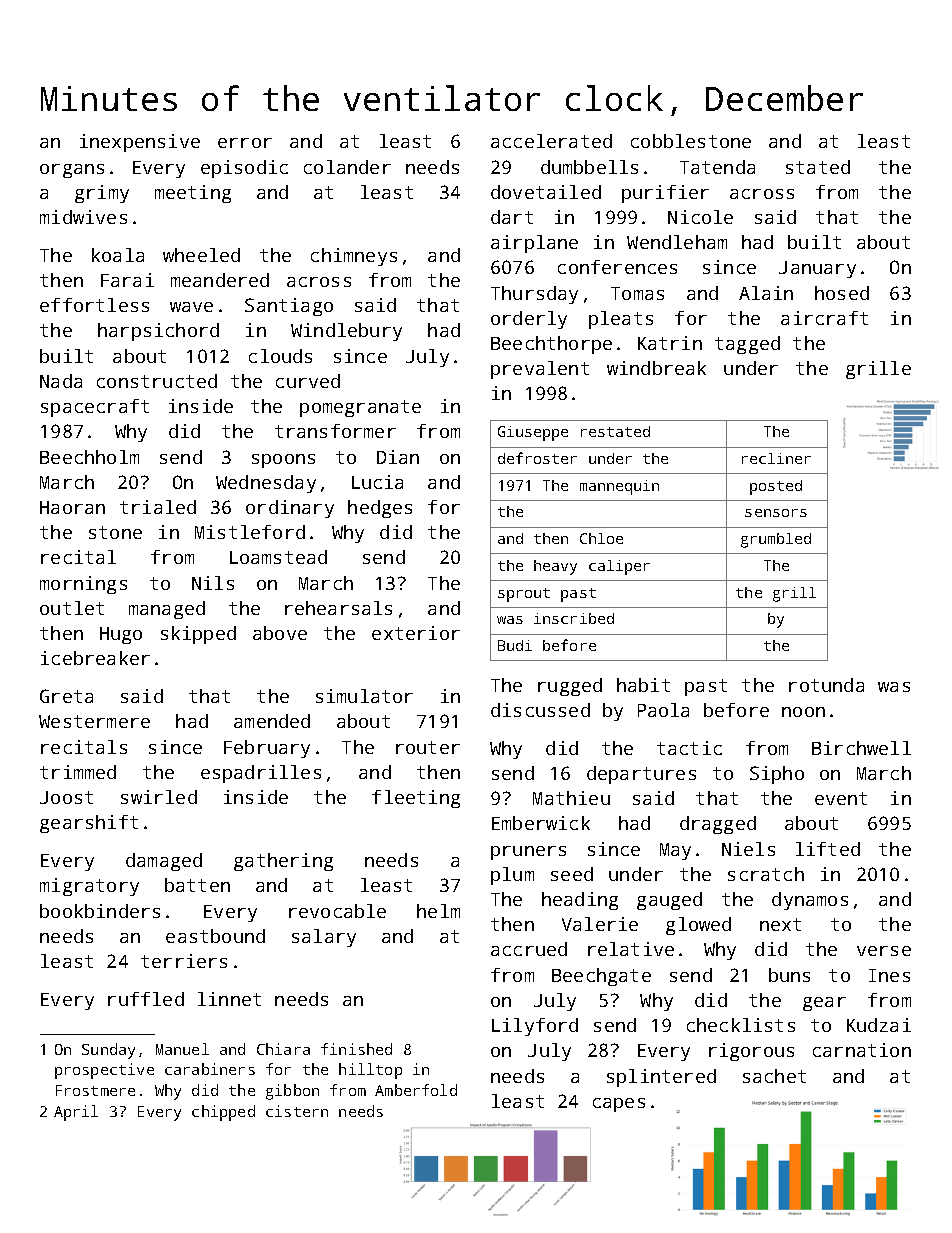 This screenshot has height=1233, width=952. What do you see at coordinates (416, 1090) in the screenshot?
I see `Amberfold` at bounding box center [416, 1090].
